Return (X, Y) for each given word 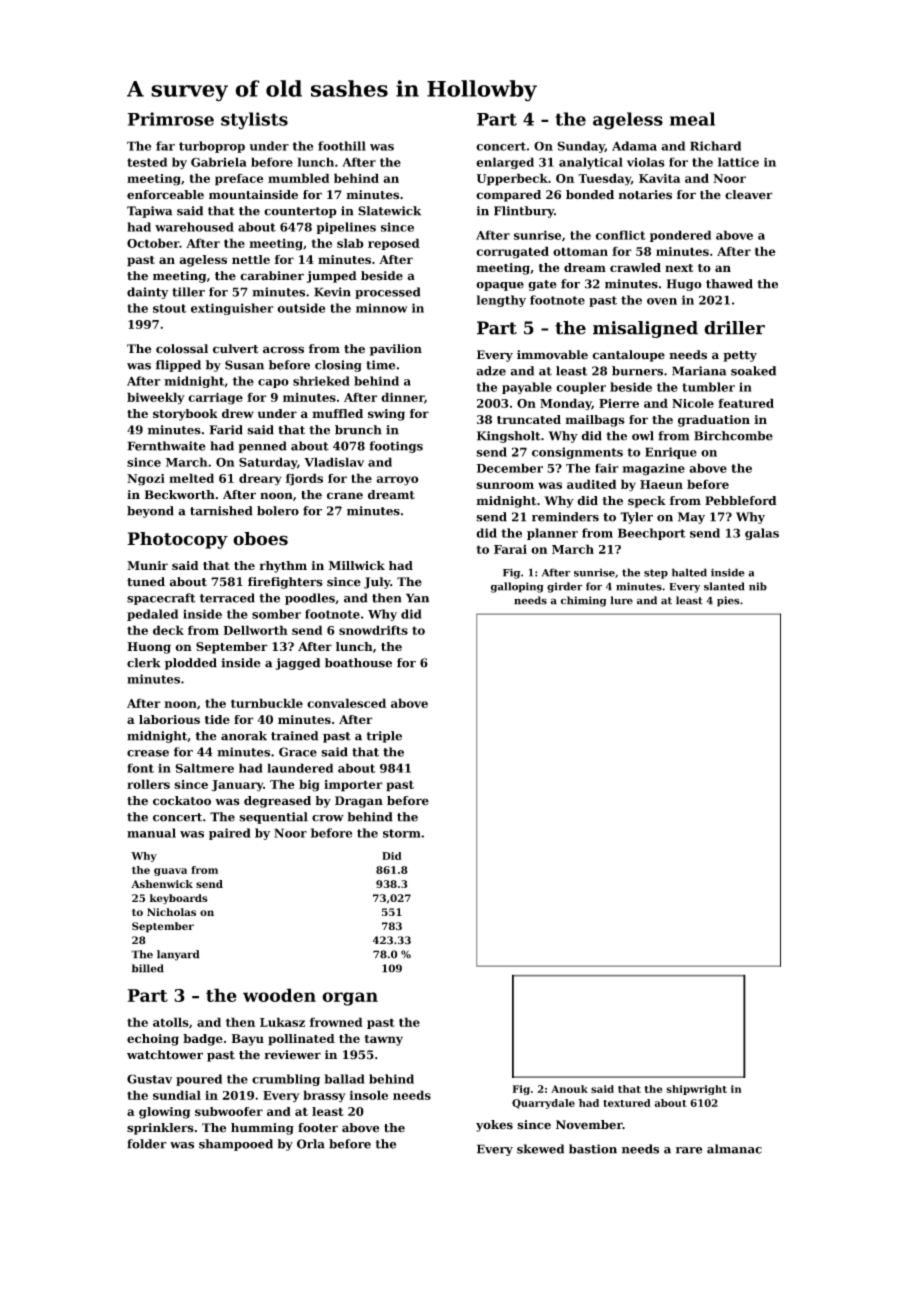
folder (147, 1144)
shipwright (696, 1090)
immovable (552, 355)
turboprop (212, 147)
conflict (620, 235)
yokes (494, 1126)
